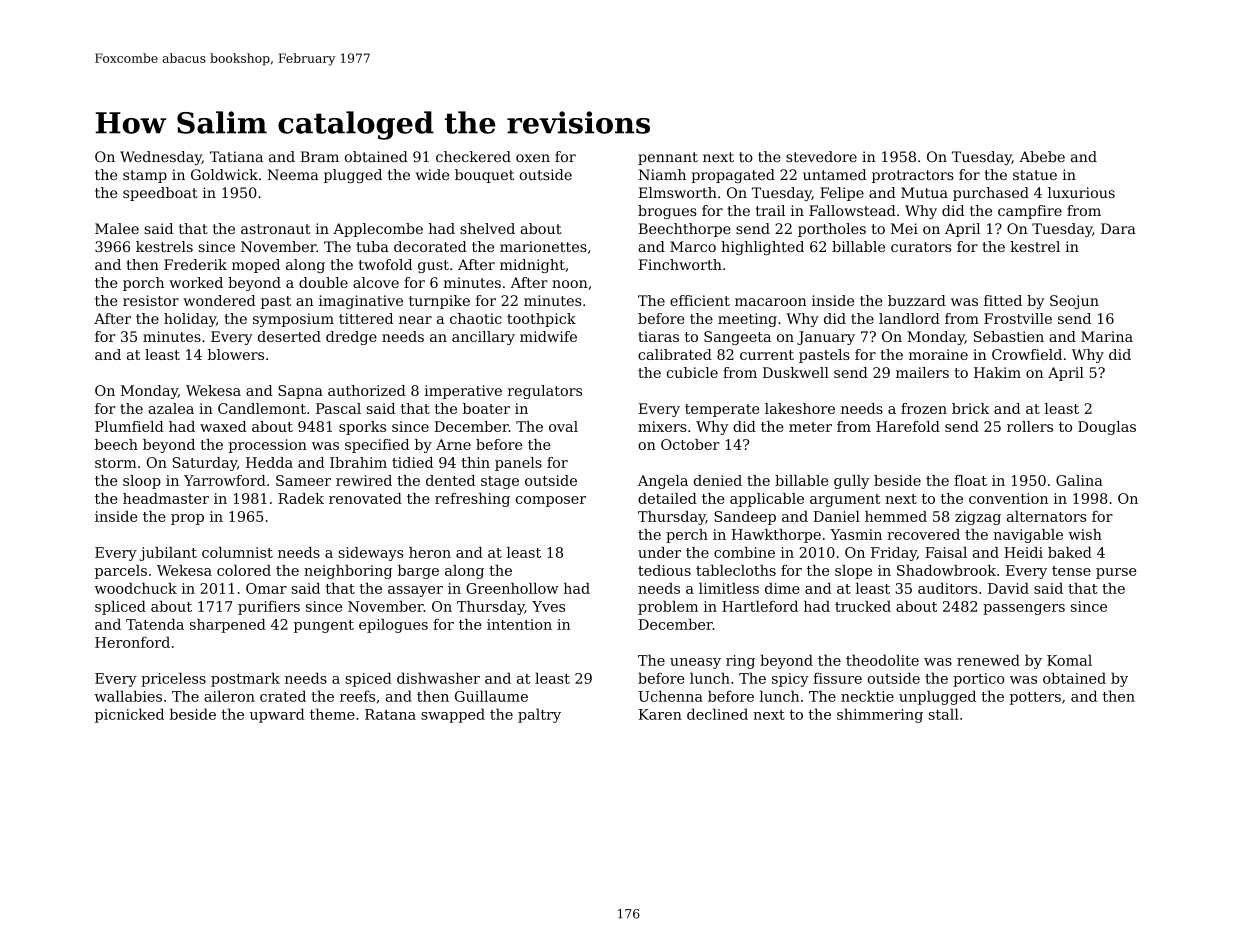  Describe the element at coordinates (717, 714) in the screenshot. I see `declined` at that location.
